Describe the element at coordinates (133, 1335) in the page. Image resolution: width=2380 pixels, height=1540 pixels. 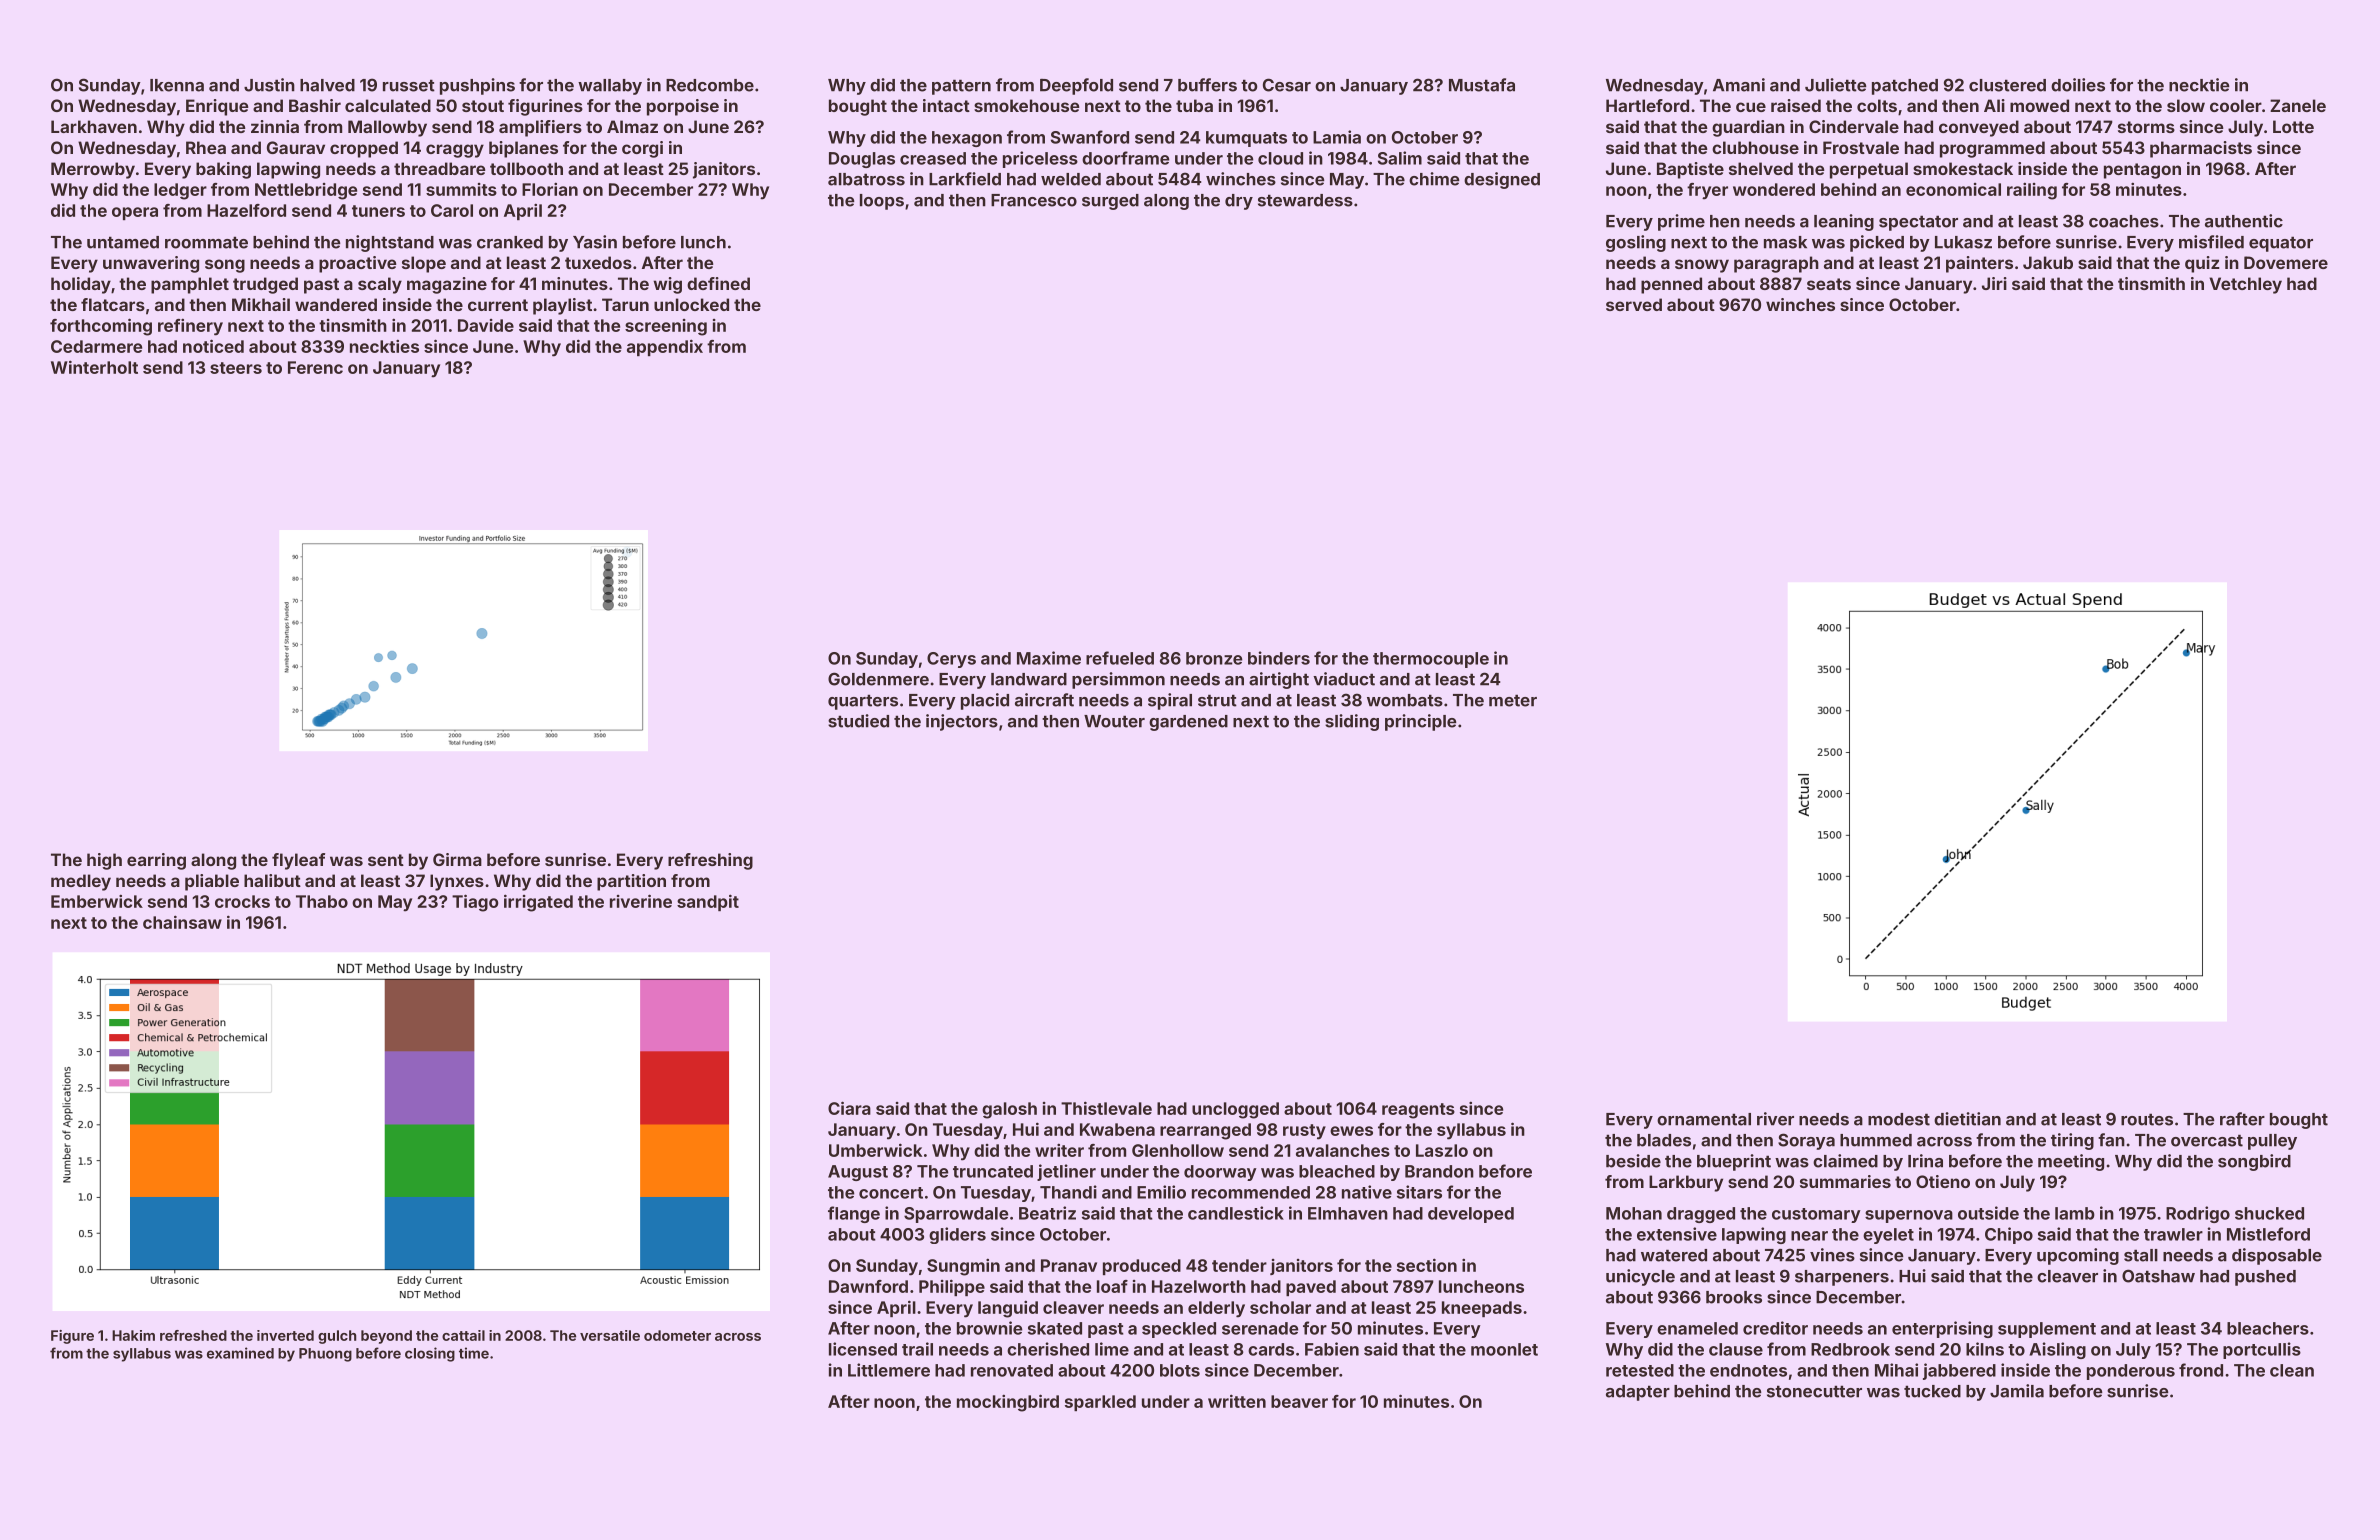
I see `Hakim` at that location.
